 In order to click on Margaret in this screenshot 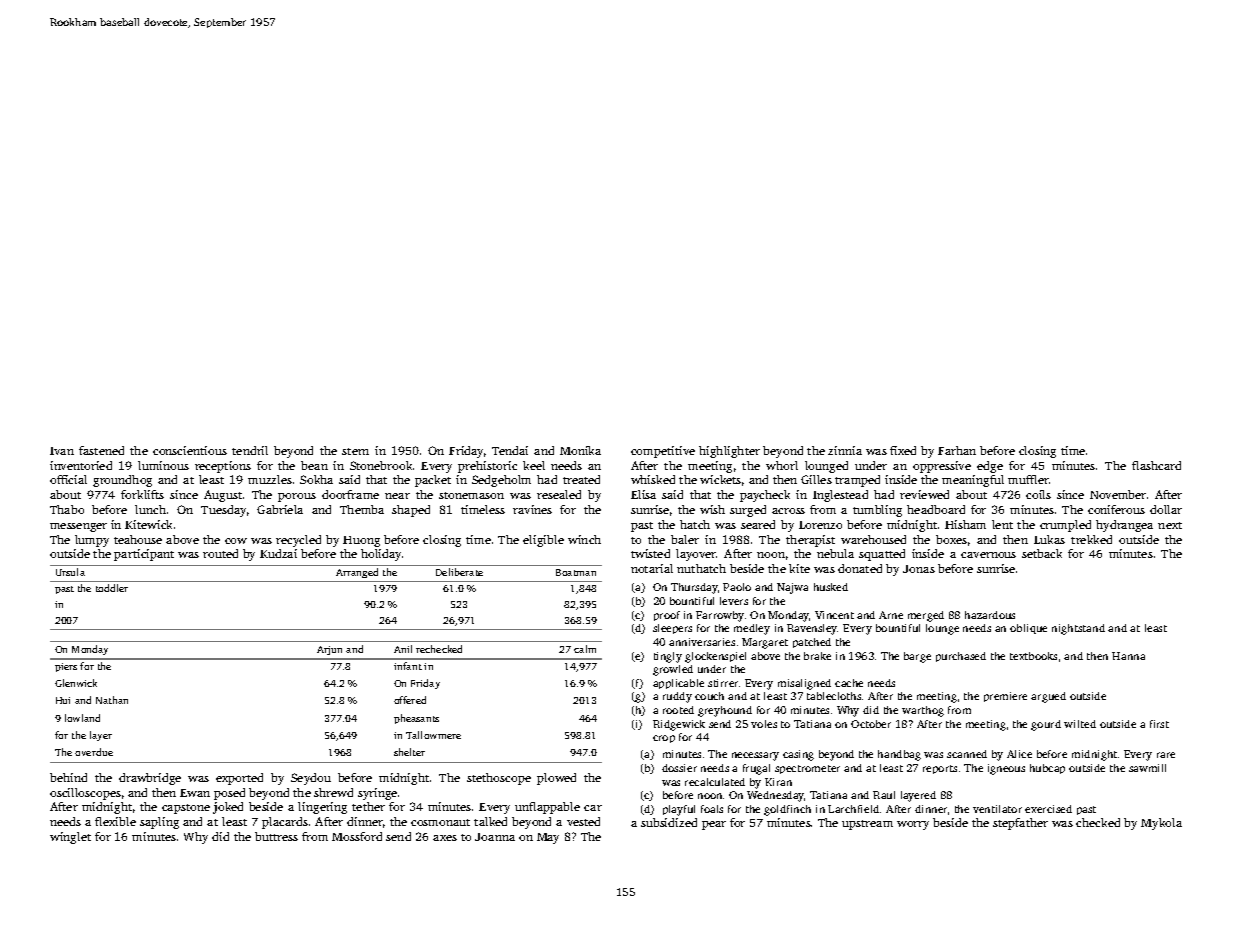, I will do `click(765, 643)`.
